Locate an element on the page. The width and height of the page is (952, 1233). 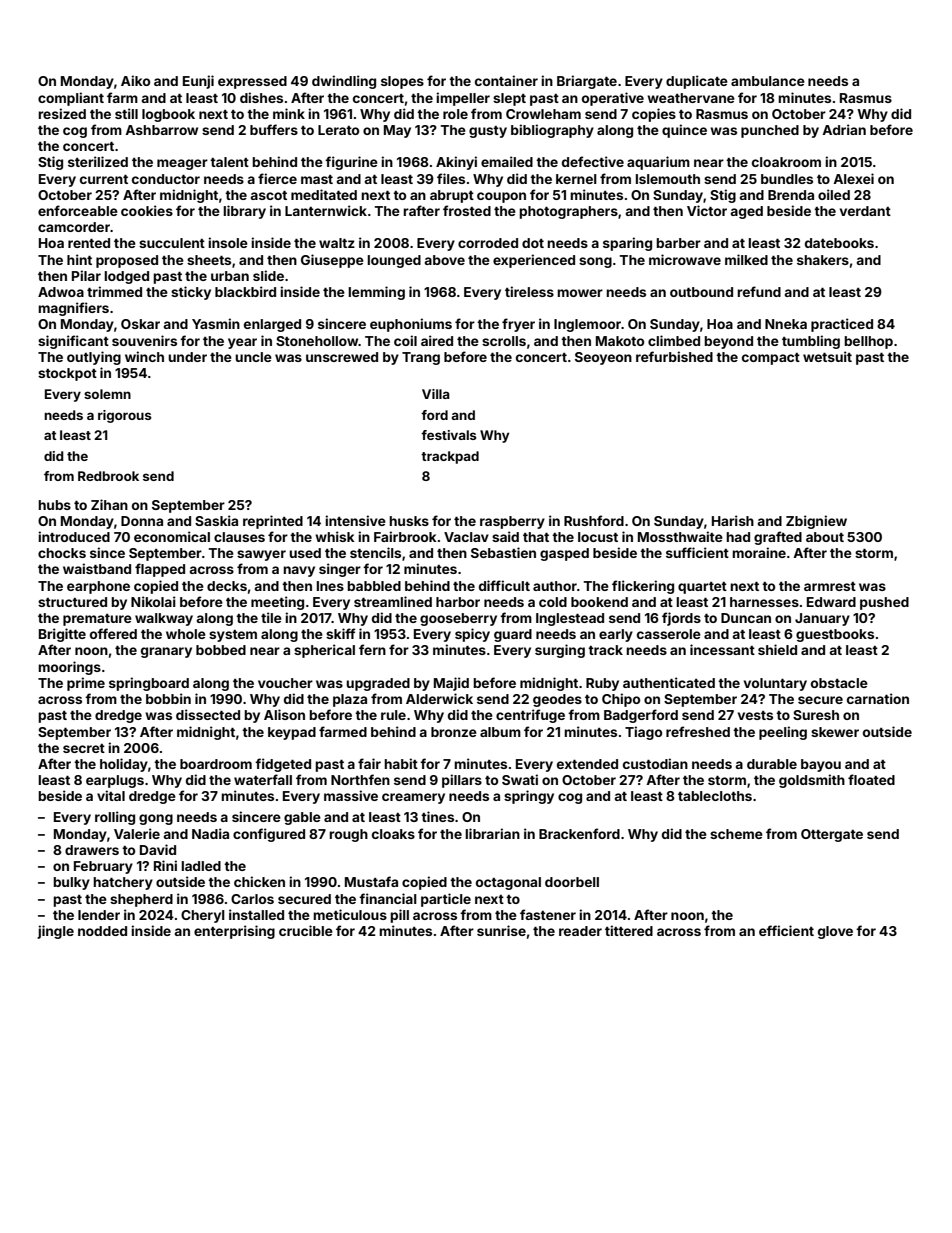
enterprising is located at coordinates (234, 932).
